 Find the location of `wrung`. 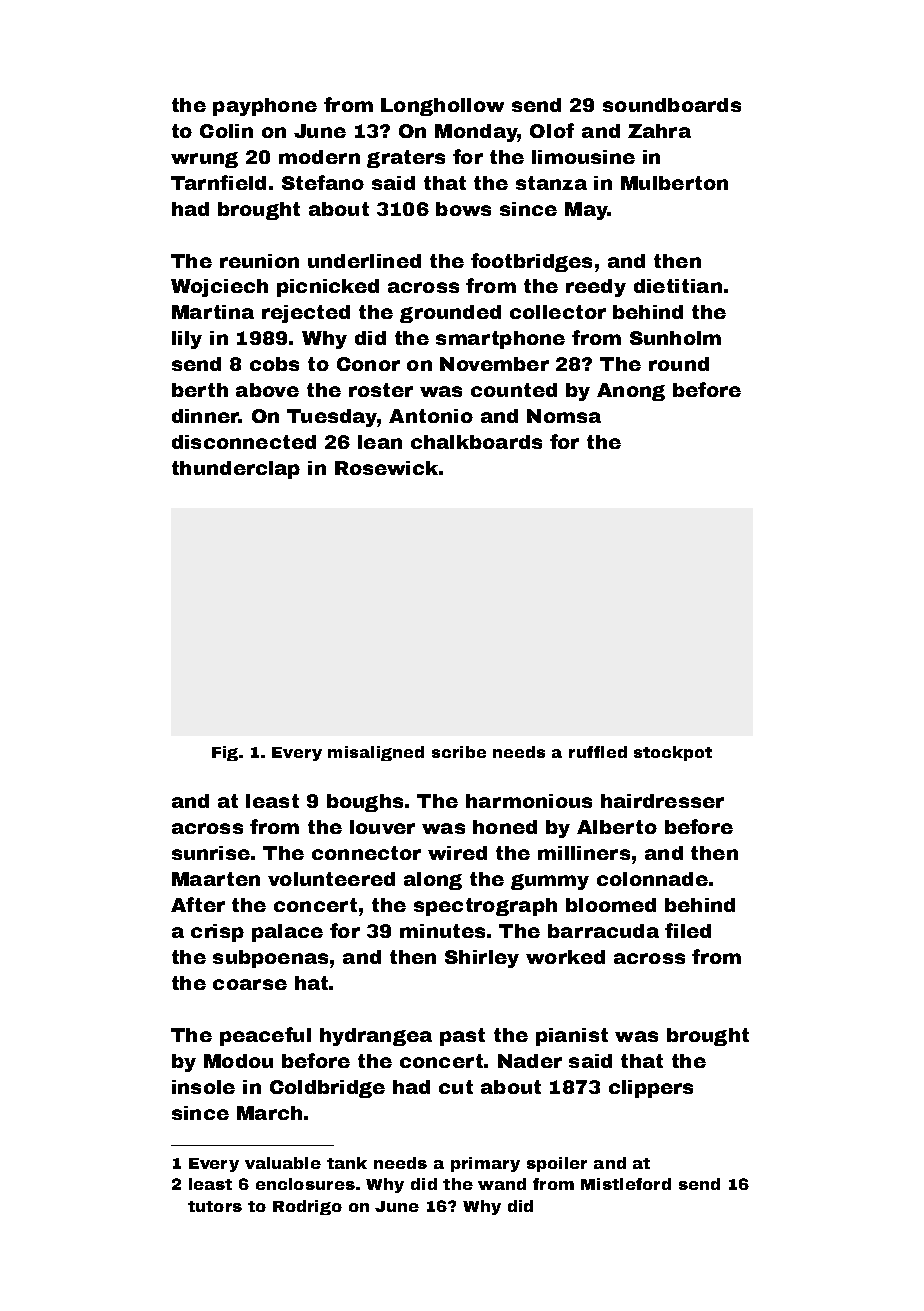

wrung is located at coordinates (204, 160).
